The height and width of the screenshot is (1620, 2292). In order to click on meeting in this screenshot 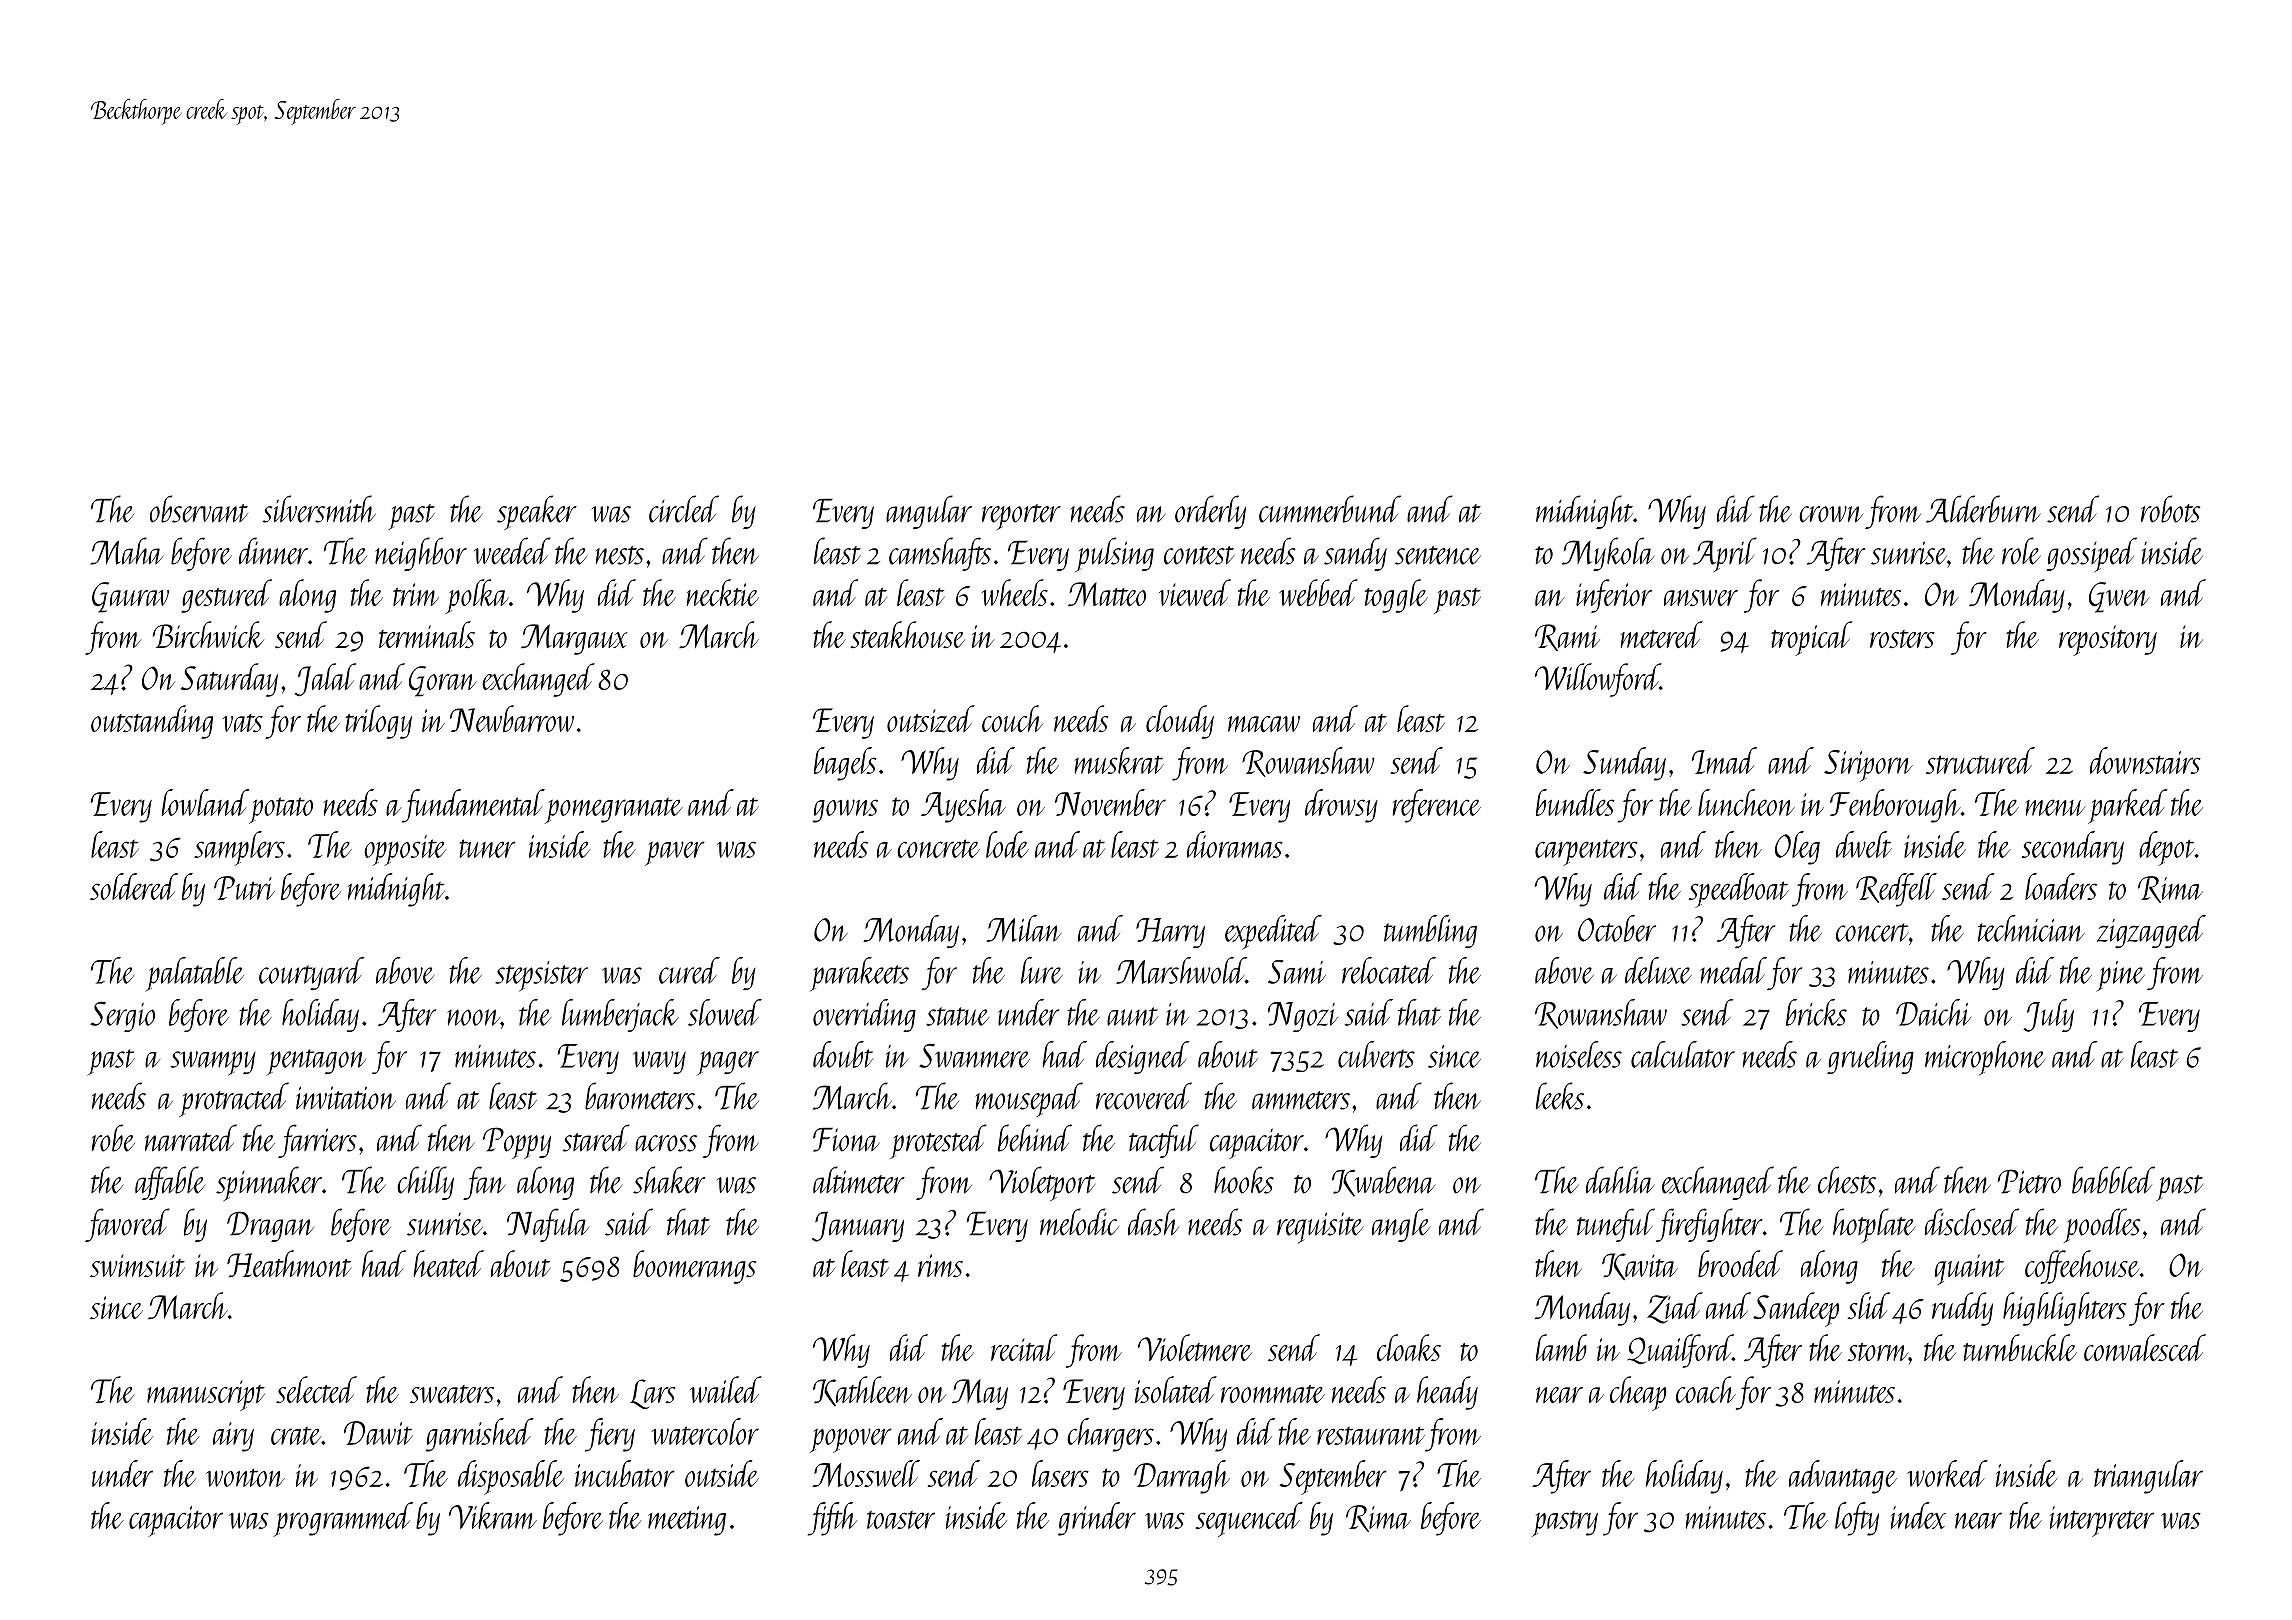, I will do `click(687, 1521)`.
